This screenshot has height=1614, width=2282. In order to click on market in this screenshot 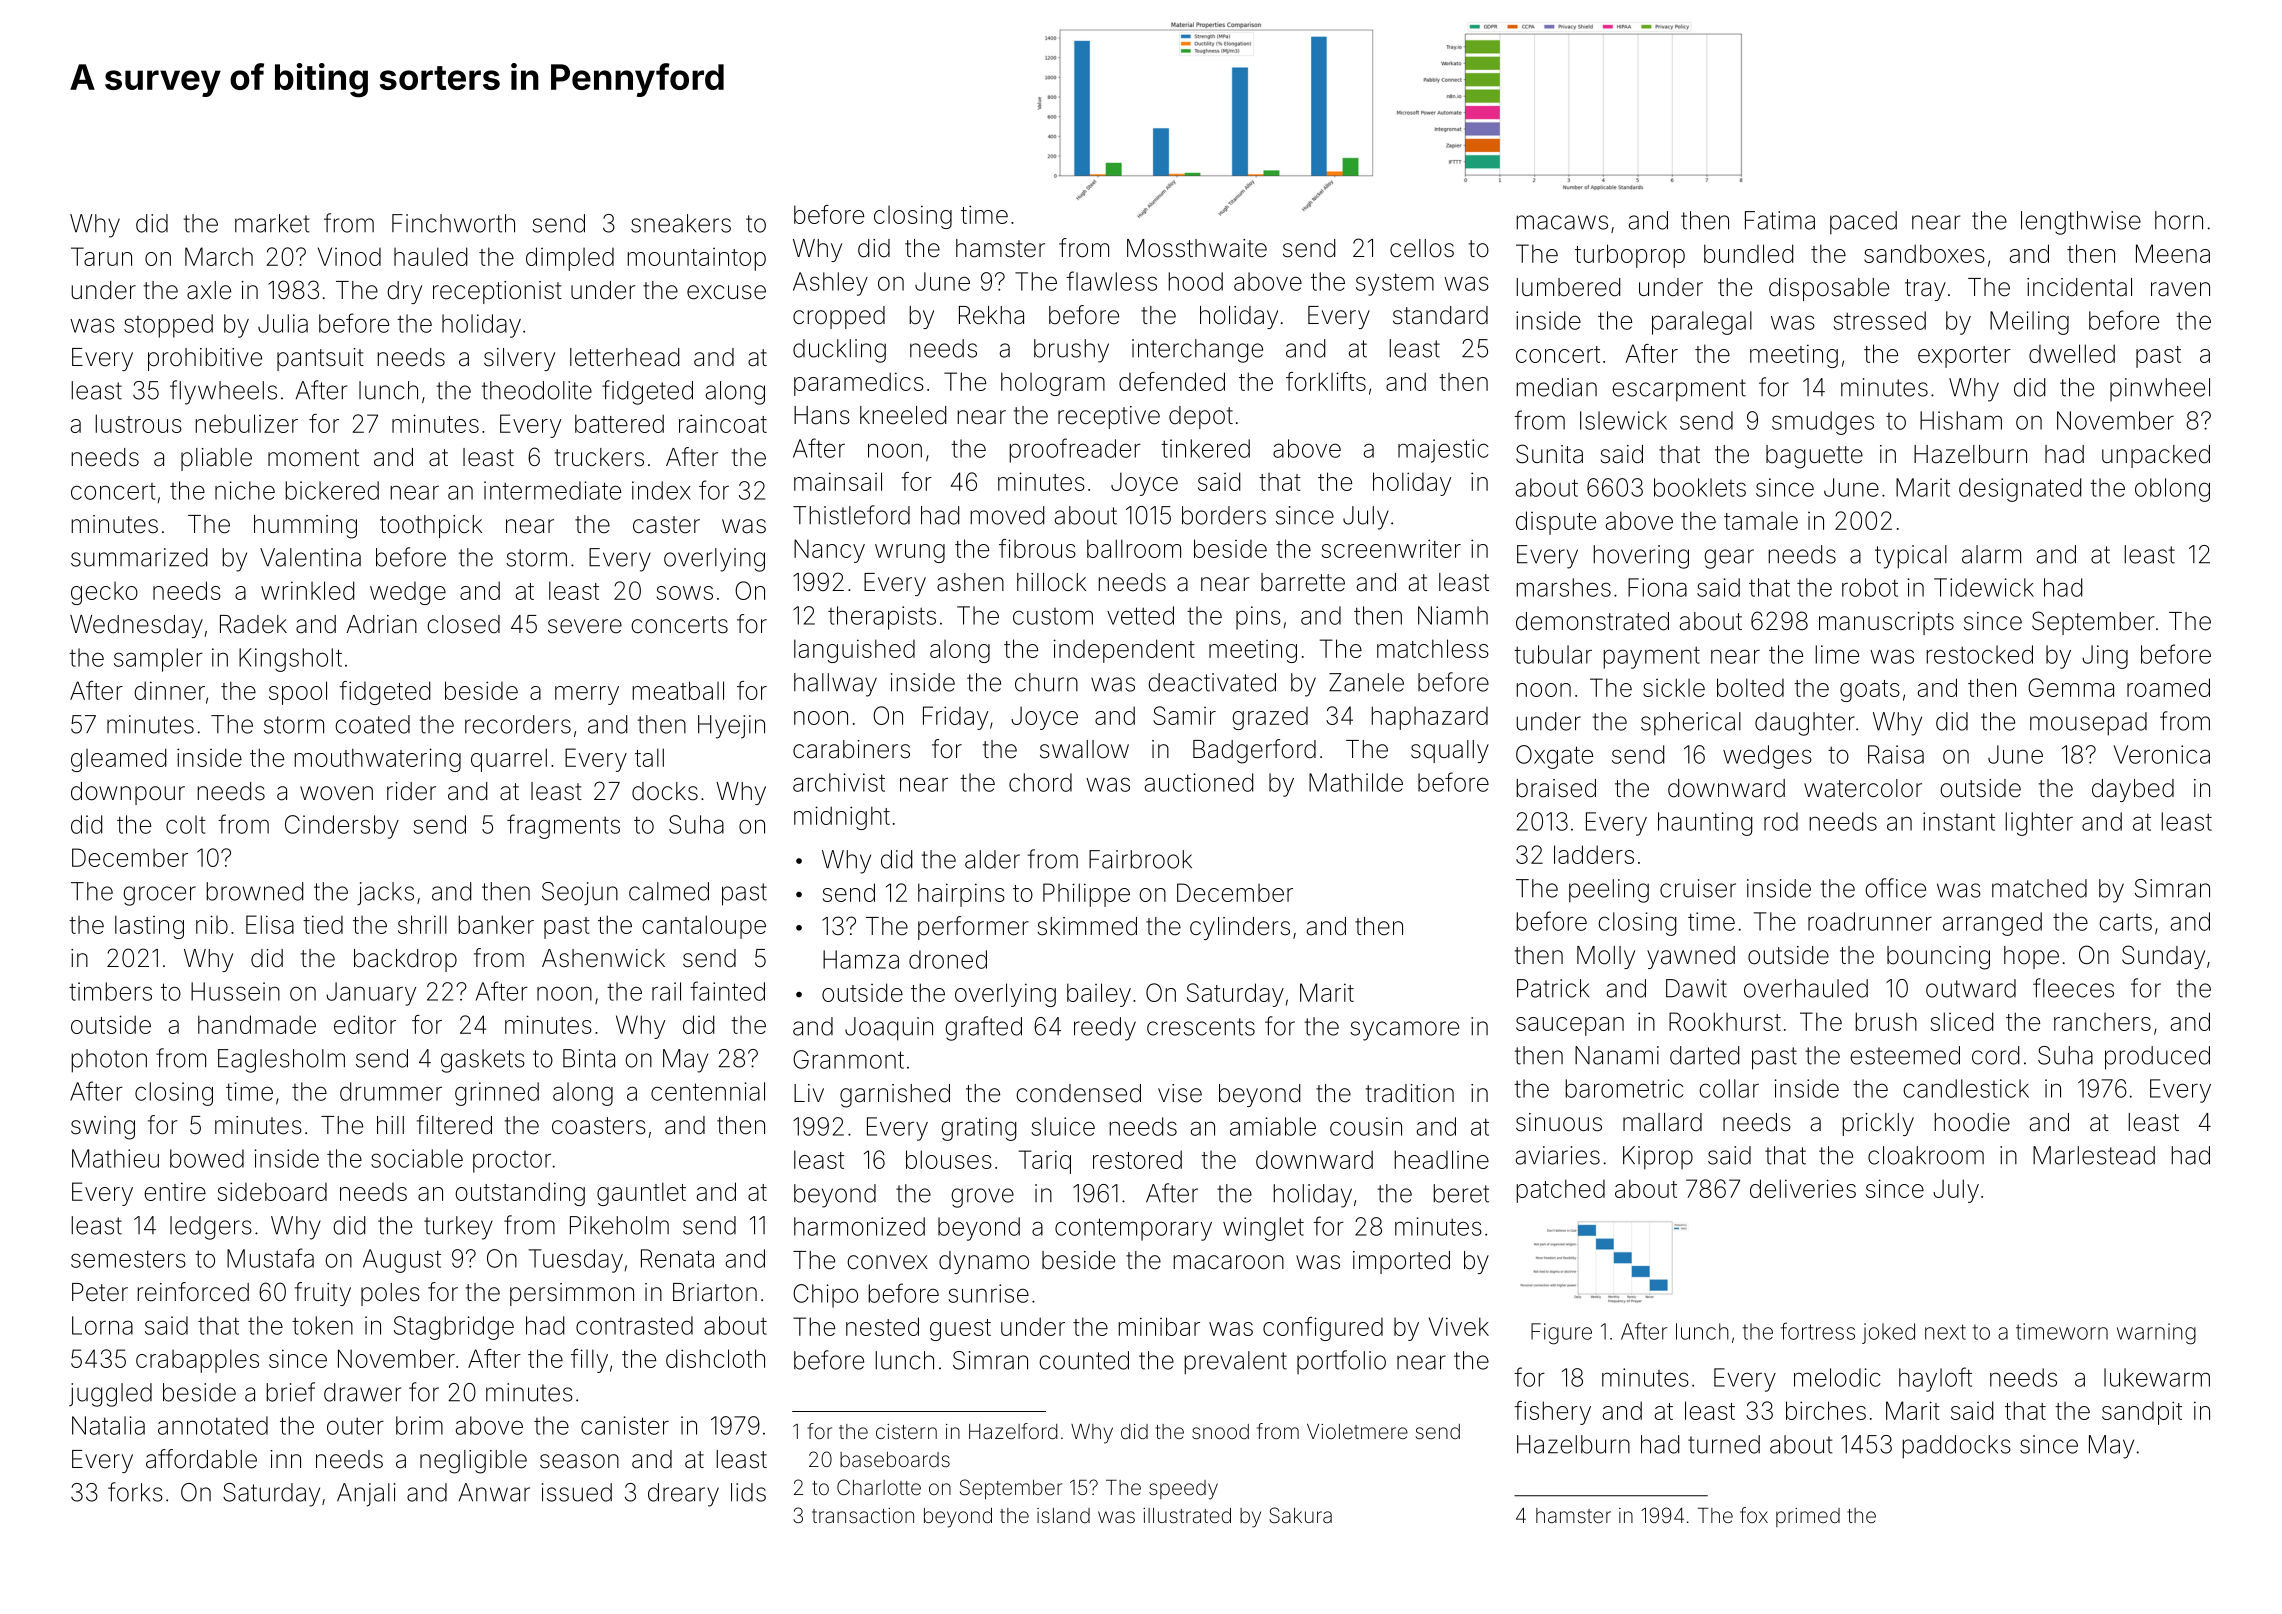, I will do `click(272, 223)`.
